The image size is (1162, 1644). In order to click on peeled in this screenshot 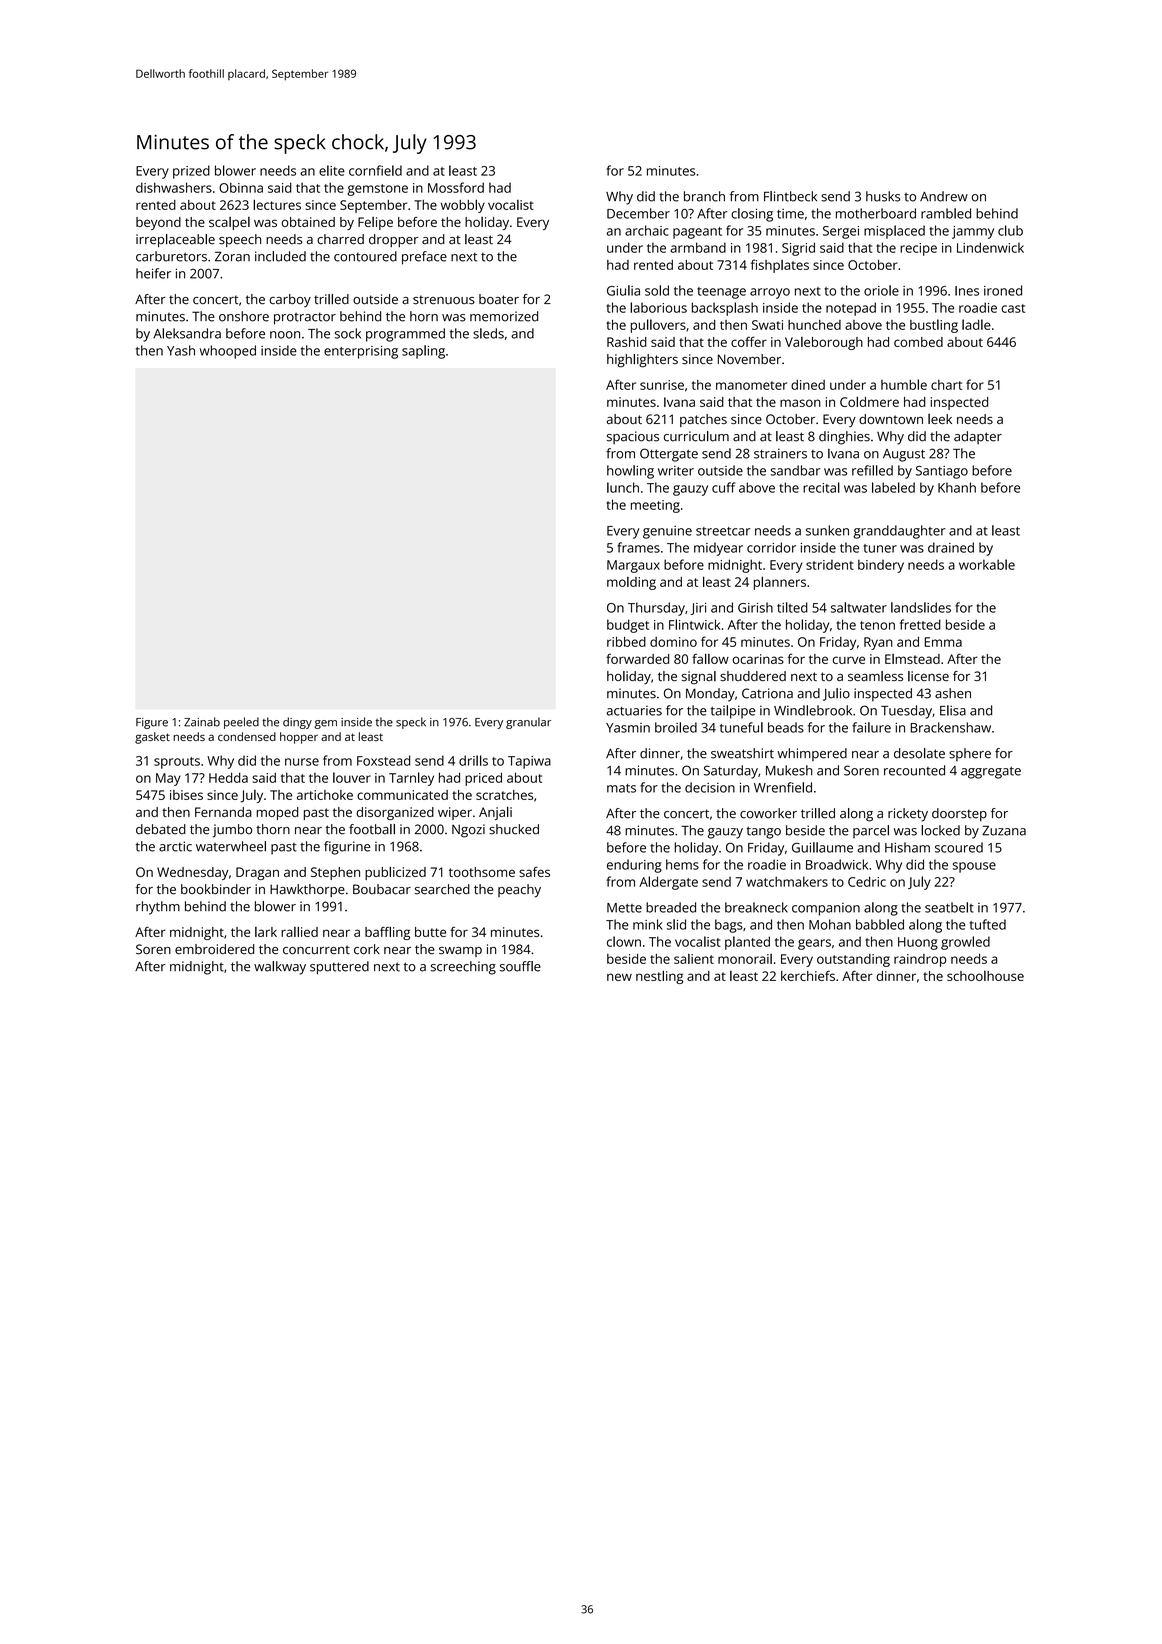, I will do `click(241, 723)`.
